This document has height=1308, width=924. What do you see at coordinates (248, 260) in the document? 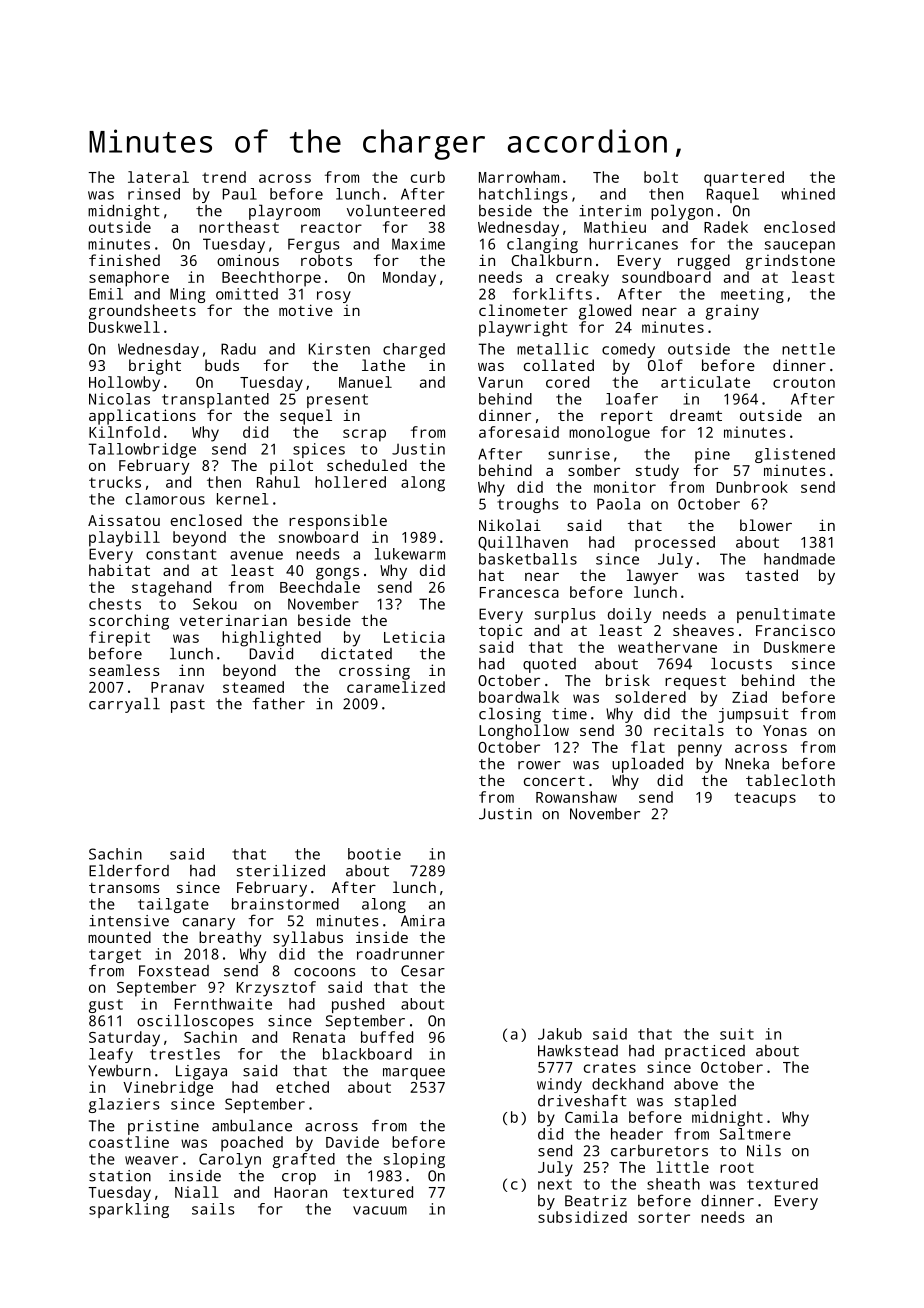
I see `ominous` at bounding box center [248, 260].
